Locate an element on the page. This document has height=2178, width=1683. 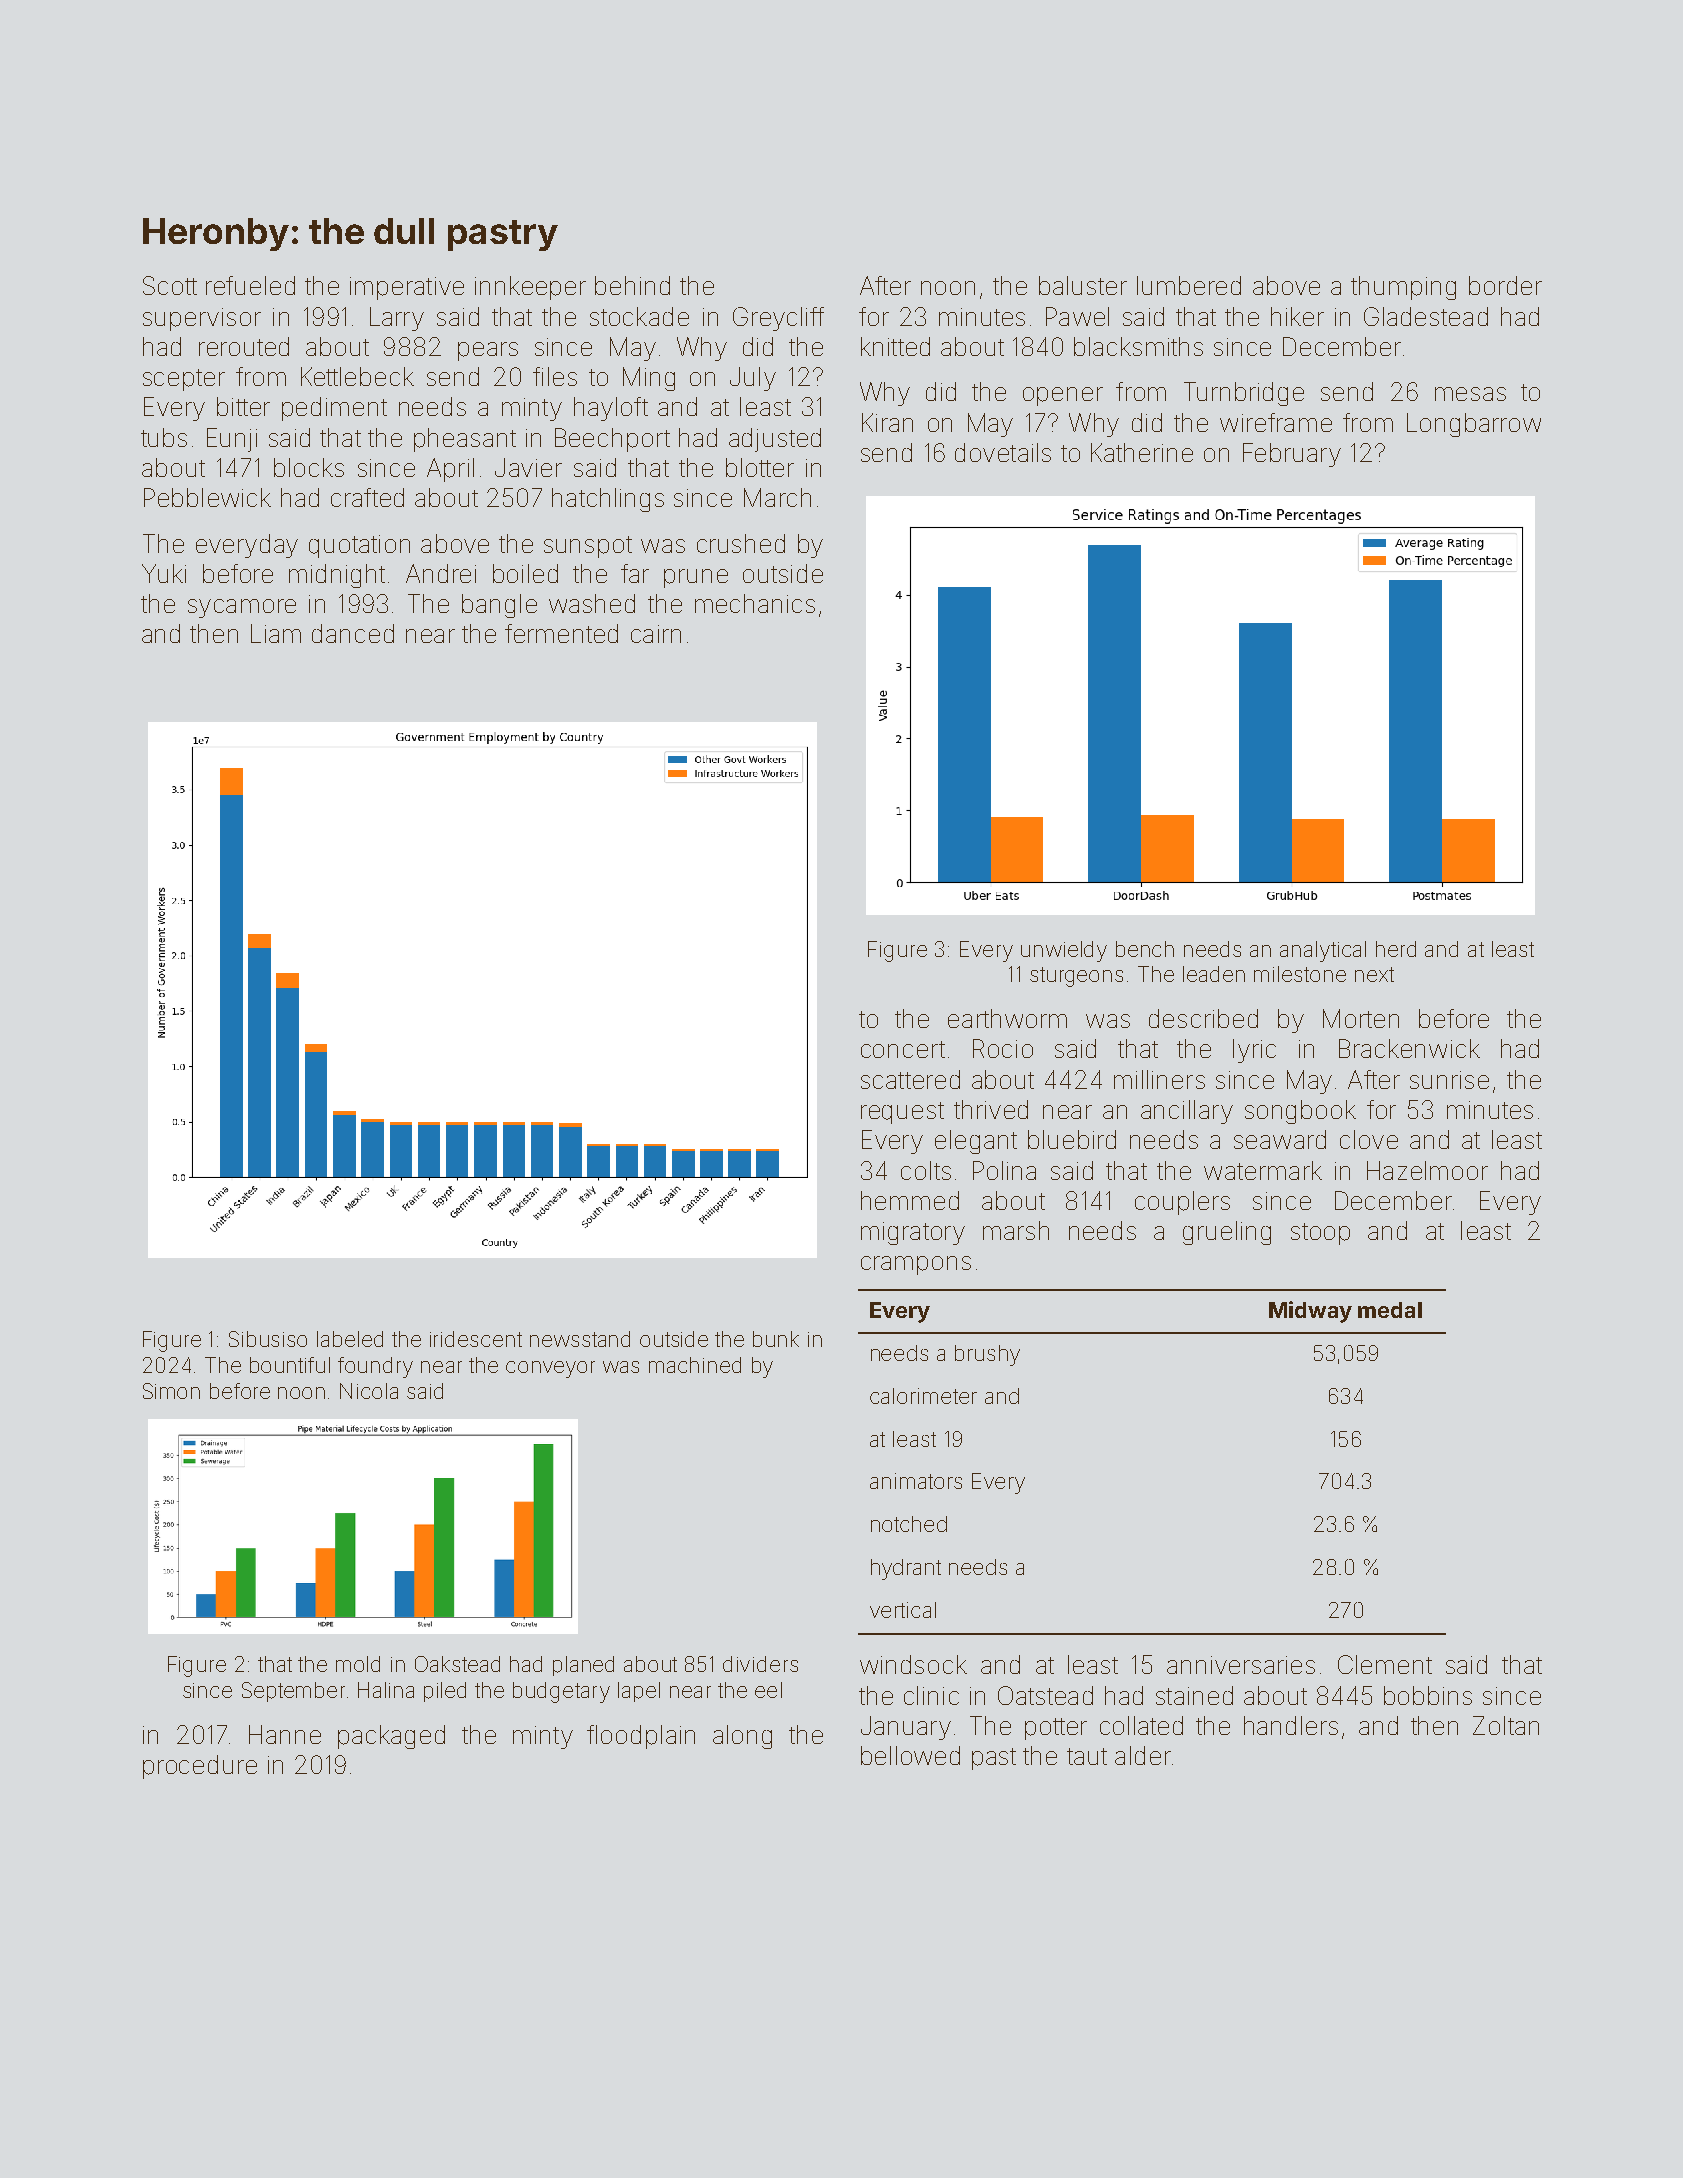
sunspot is located at coordinates (588, 547).
